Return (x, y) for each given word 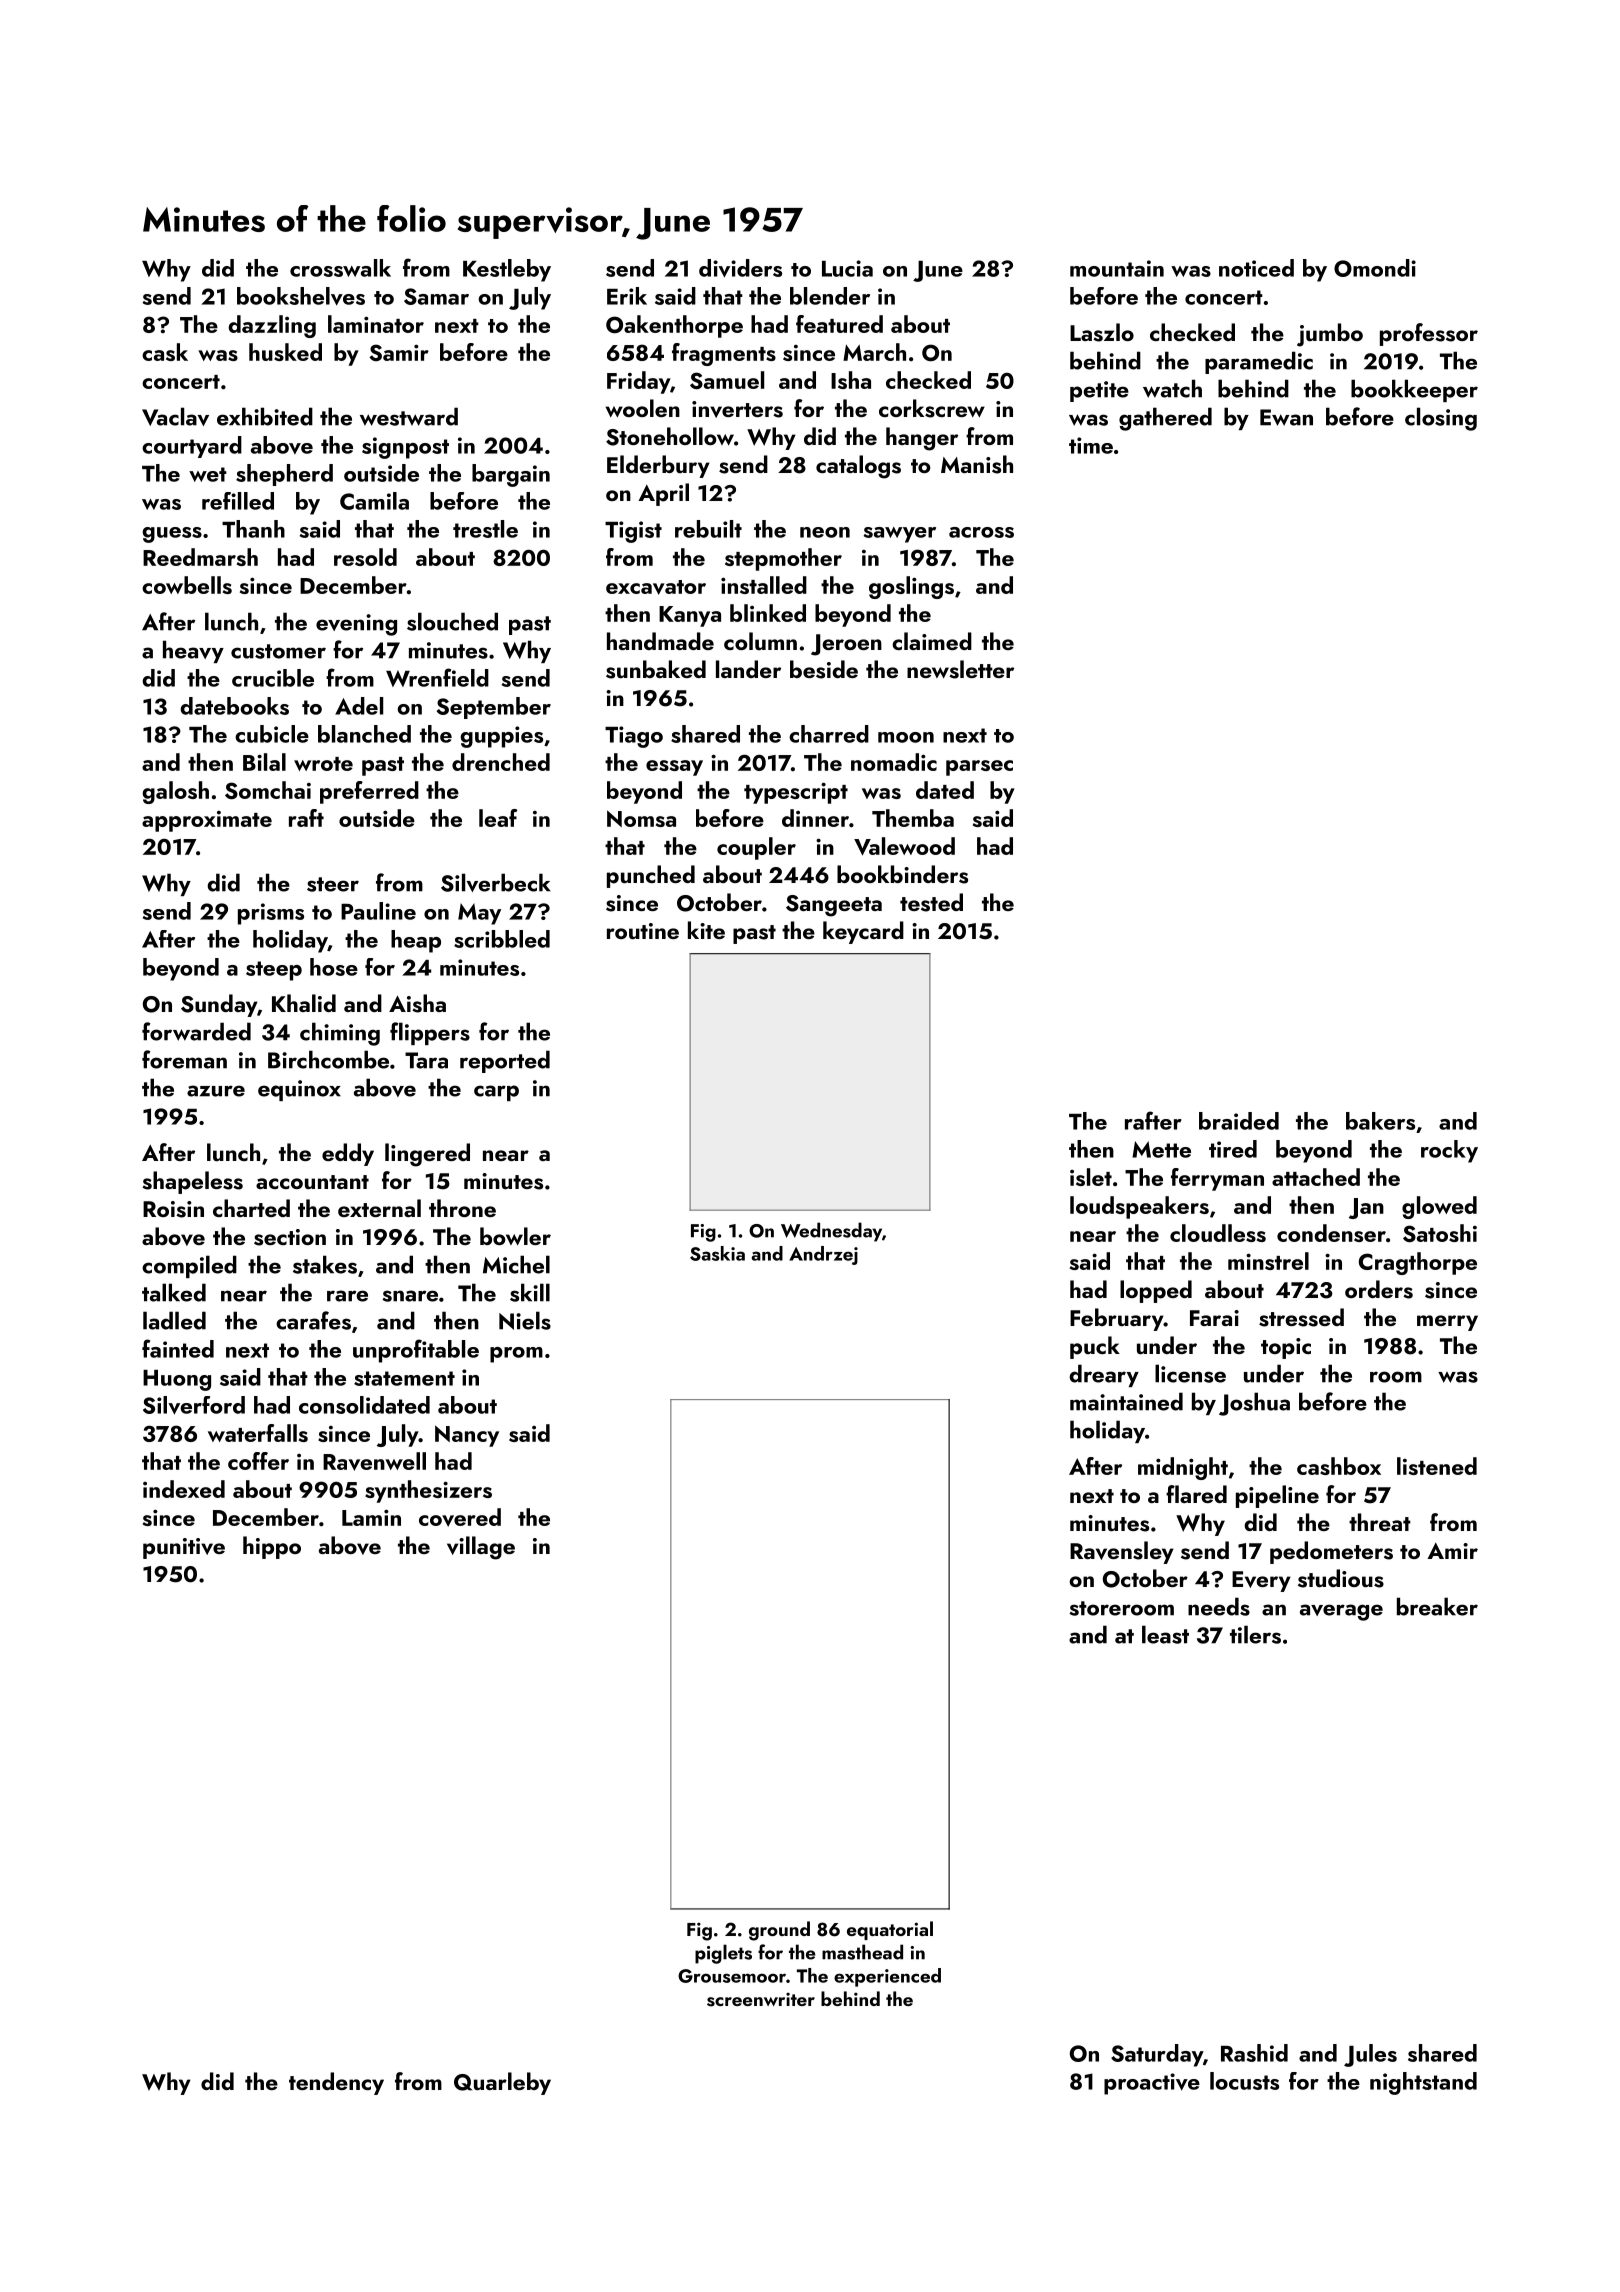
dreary (1104, 1375)
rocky (1449, 1151)
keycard (863, 932)
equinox (299, 1090)
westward (409, 416)
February (1117, 1319)
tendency (336, 2083)
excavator (656, 587)
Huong (177, 1380)
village (481, 1548)
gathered (1165, 419)
